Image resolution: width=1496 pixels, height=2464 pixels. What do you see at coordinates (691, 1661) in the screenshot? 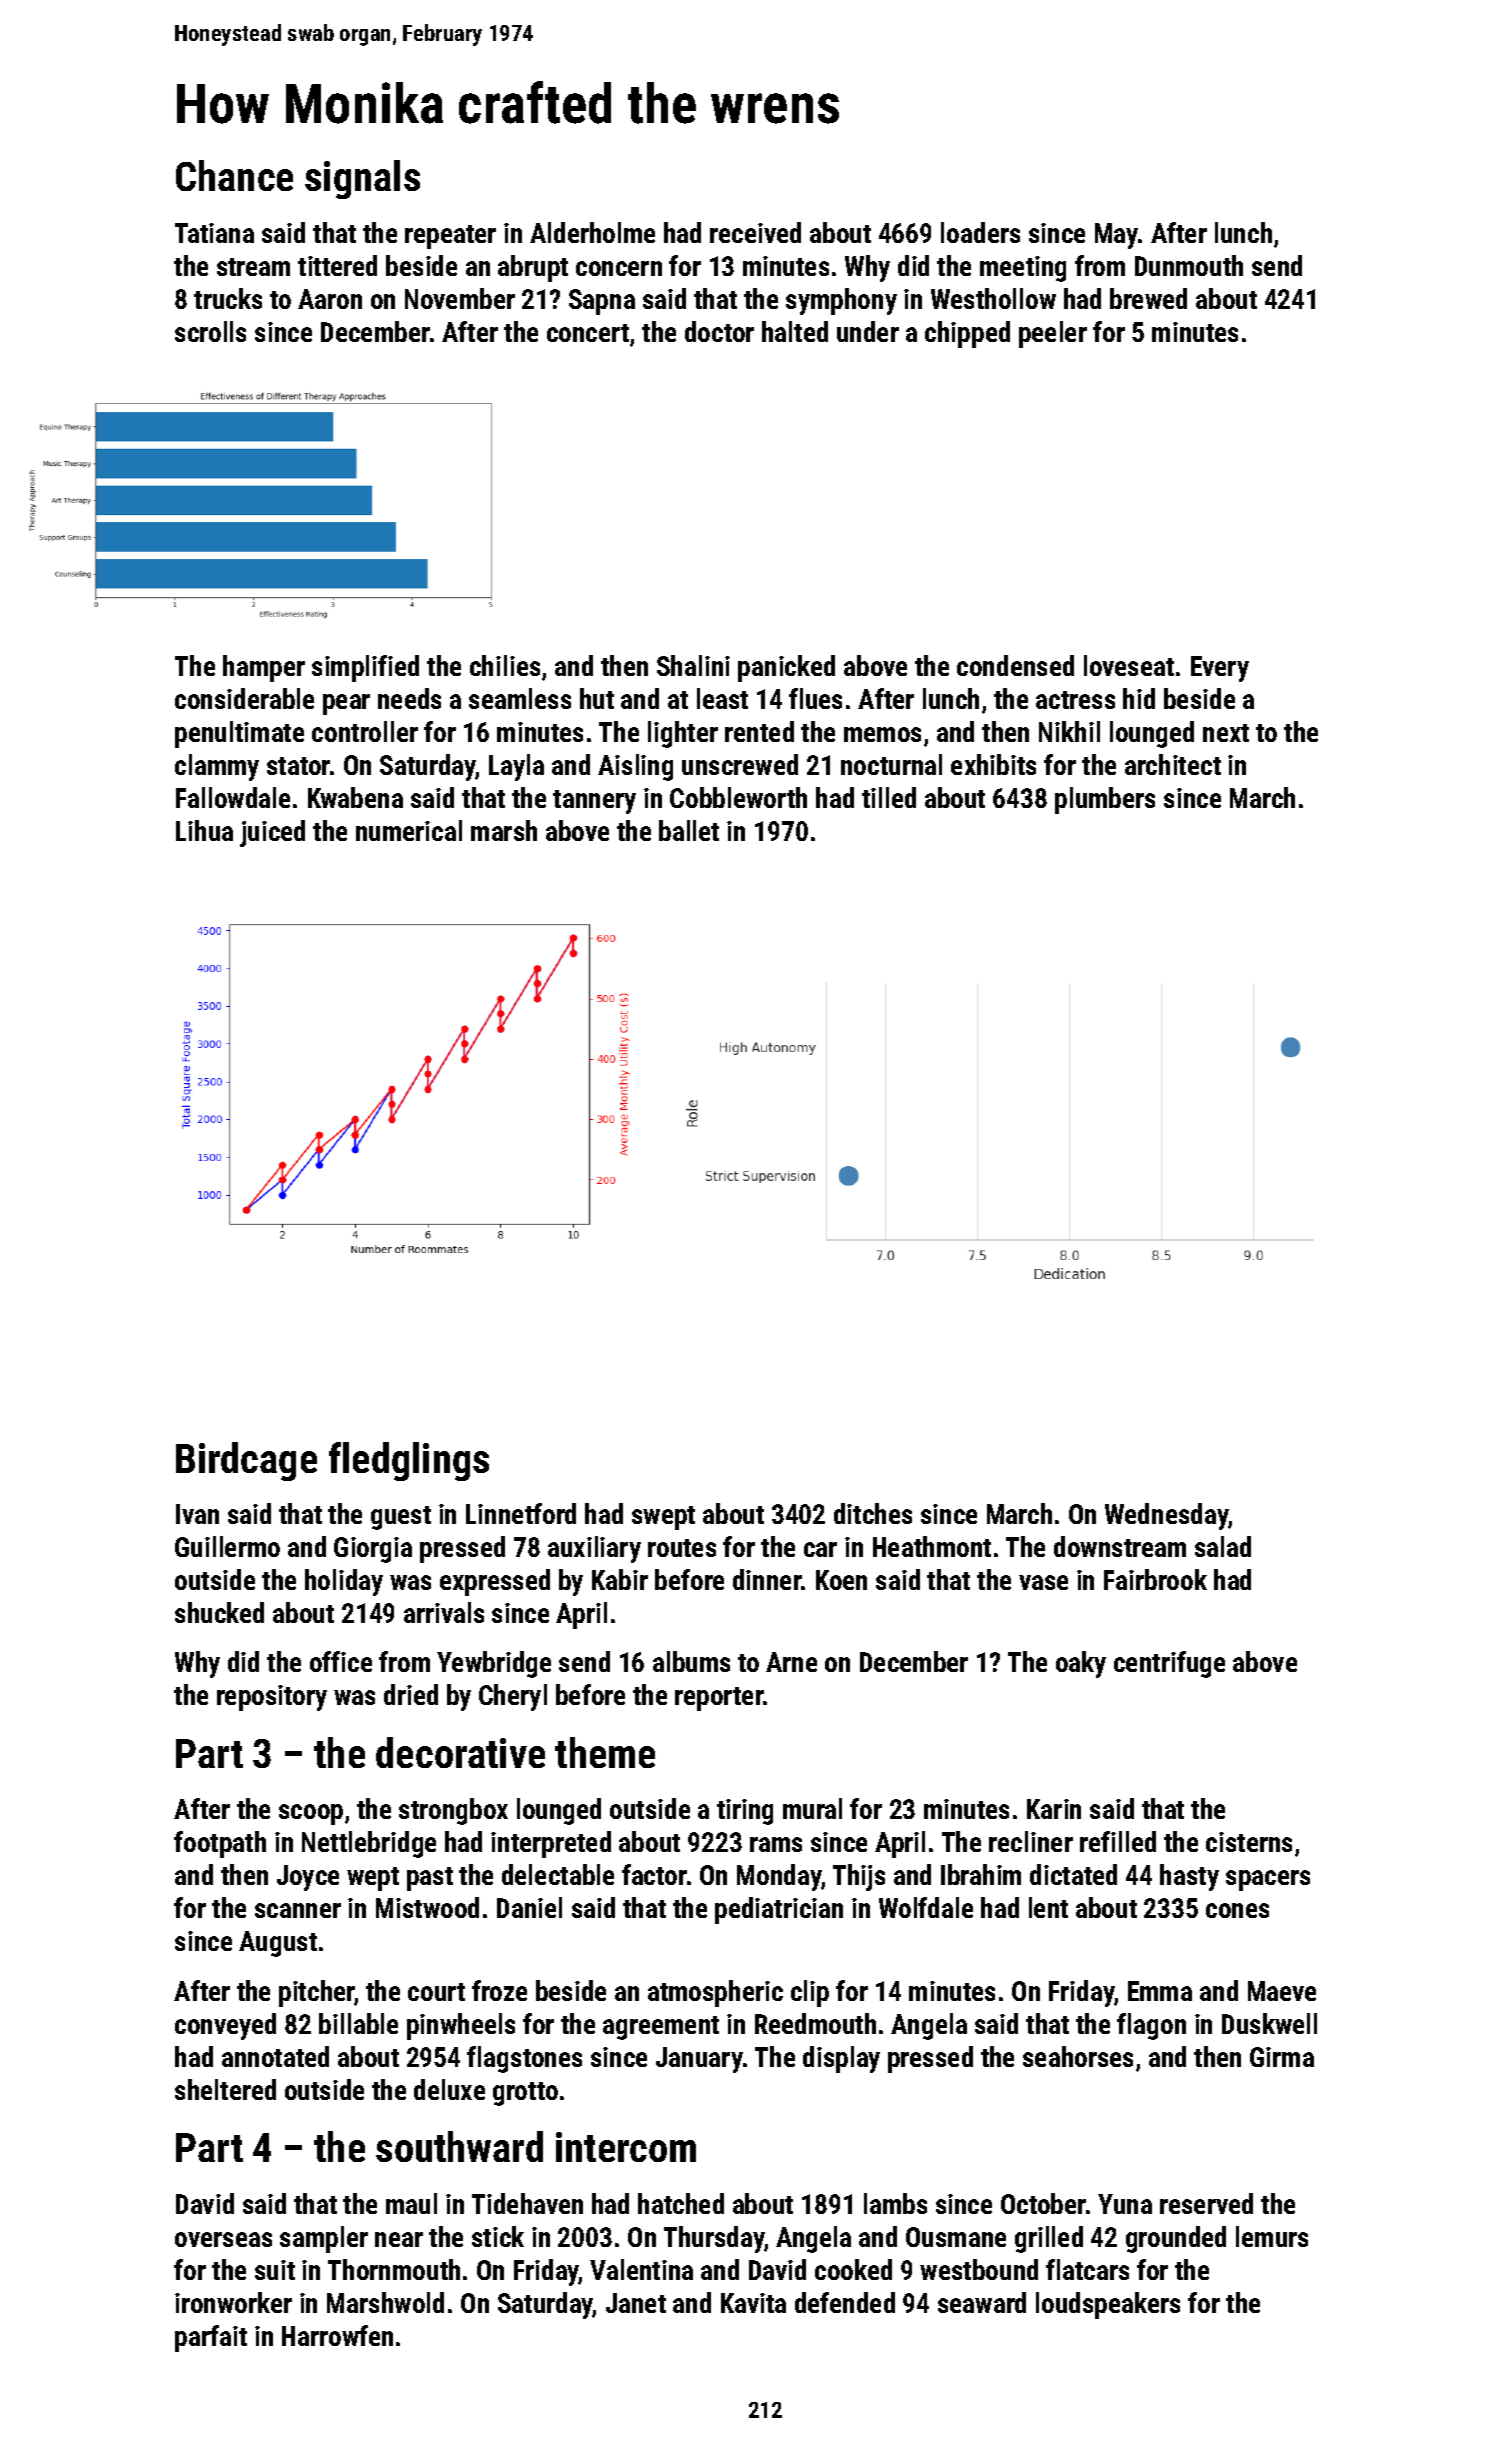
I see `albums` at bounding box center [691, 1661].
